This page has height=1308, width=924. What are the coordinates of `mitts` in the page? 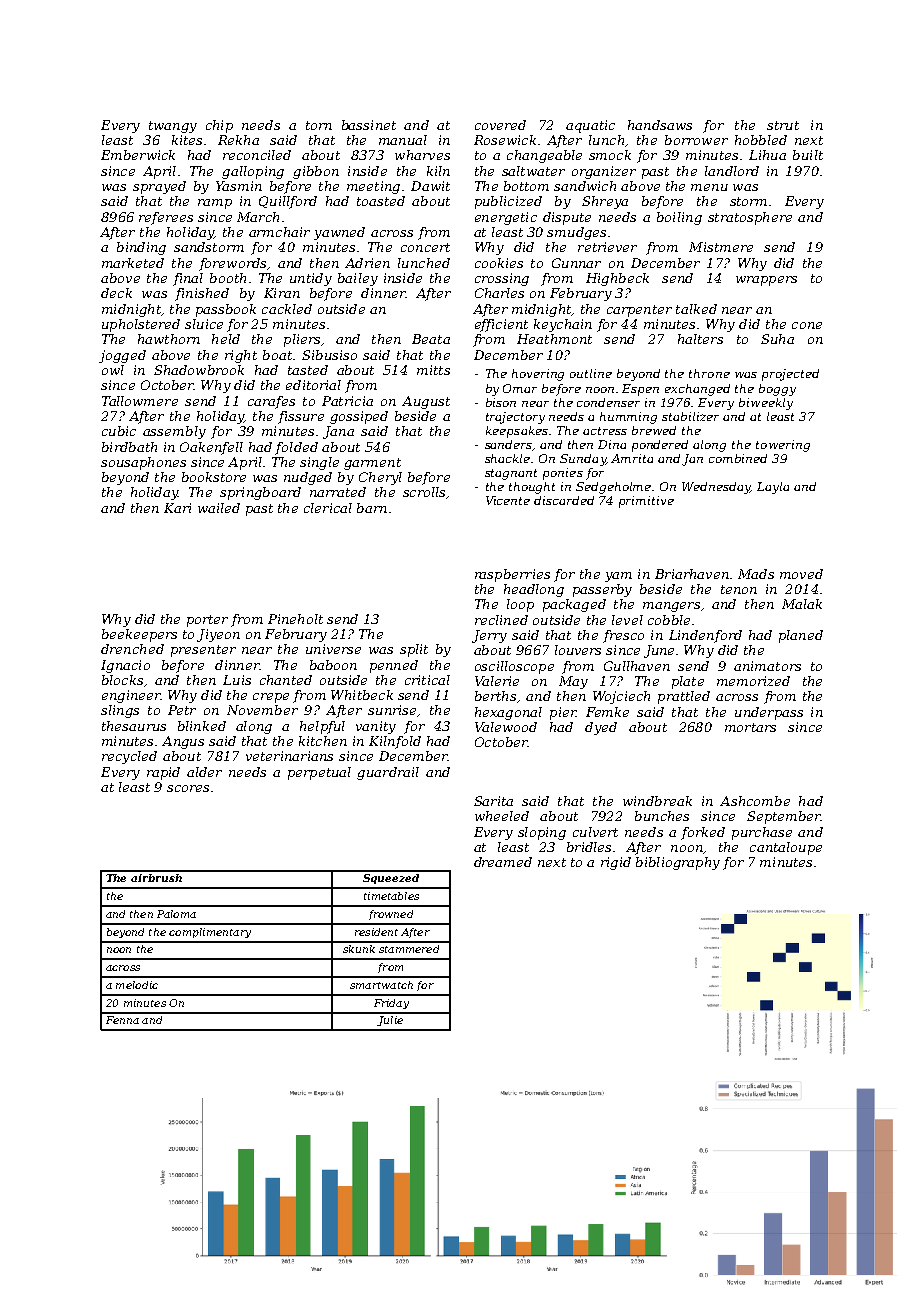 It's located at (433, 370).
